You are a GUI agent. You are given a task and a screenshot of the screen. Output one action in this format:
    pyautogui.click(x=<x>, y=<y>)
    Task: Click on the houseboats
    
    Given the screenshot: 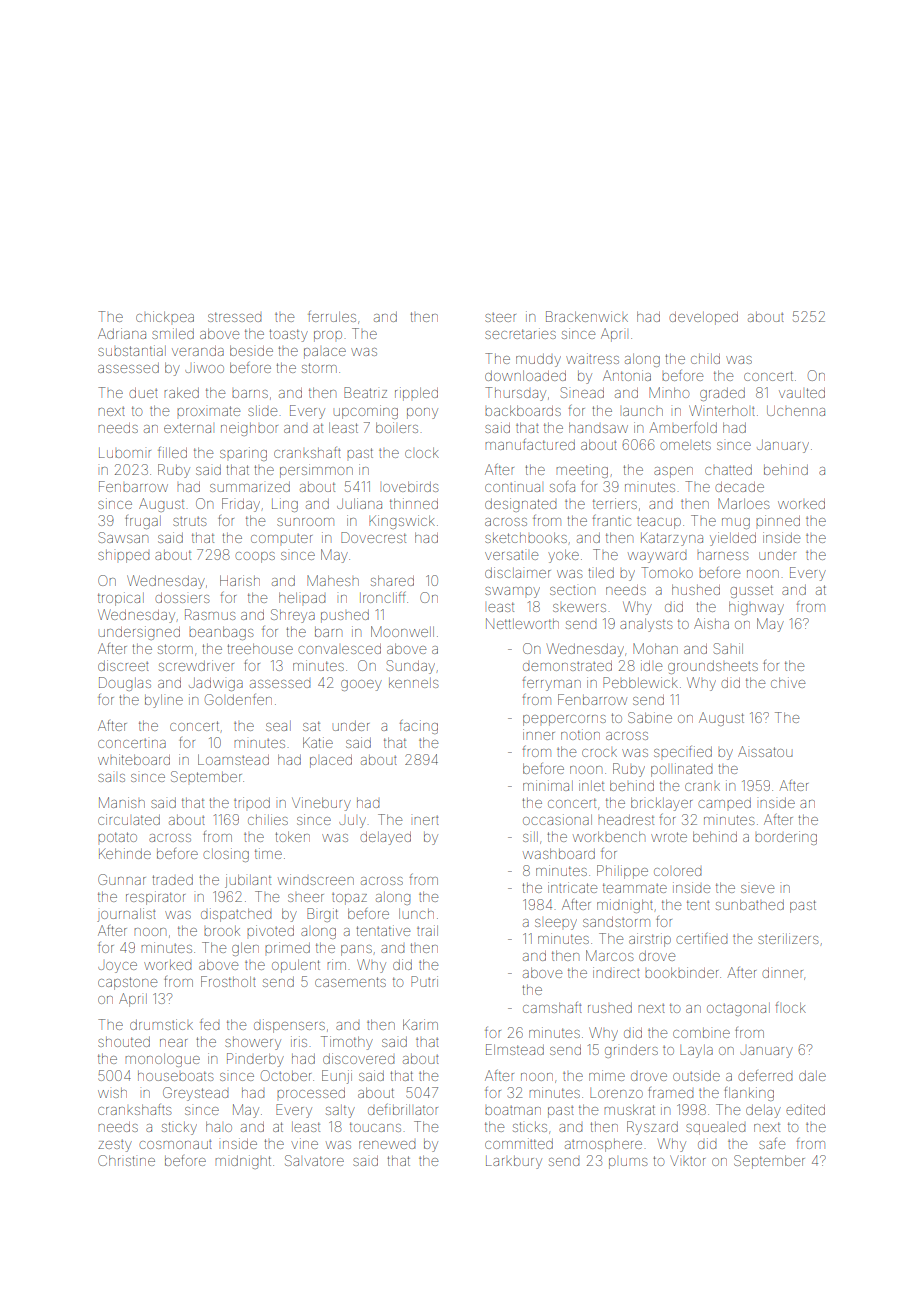 What is the action you would take?
    pyautogui.click(x=175, y=1076)
